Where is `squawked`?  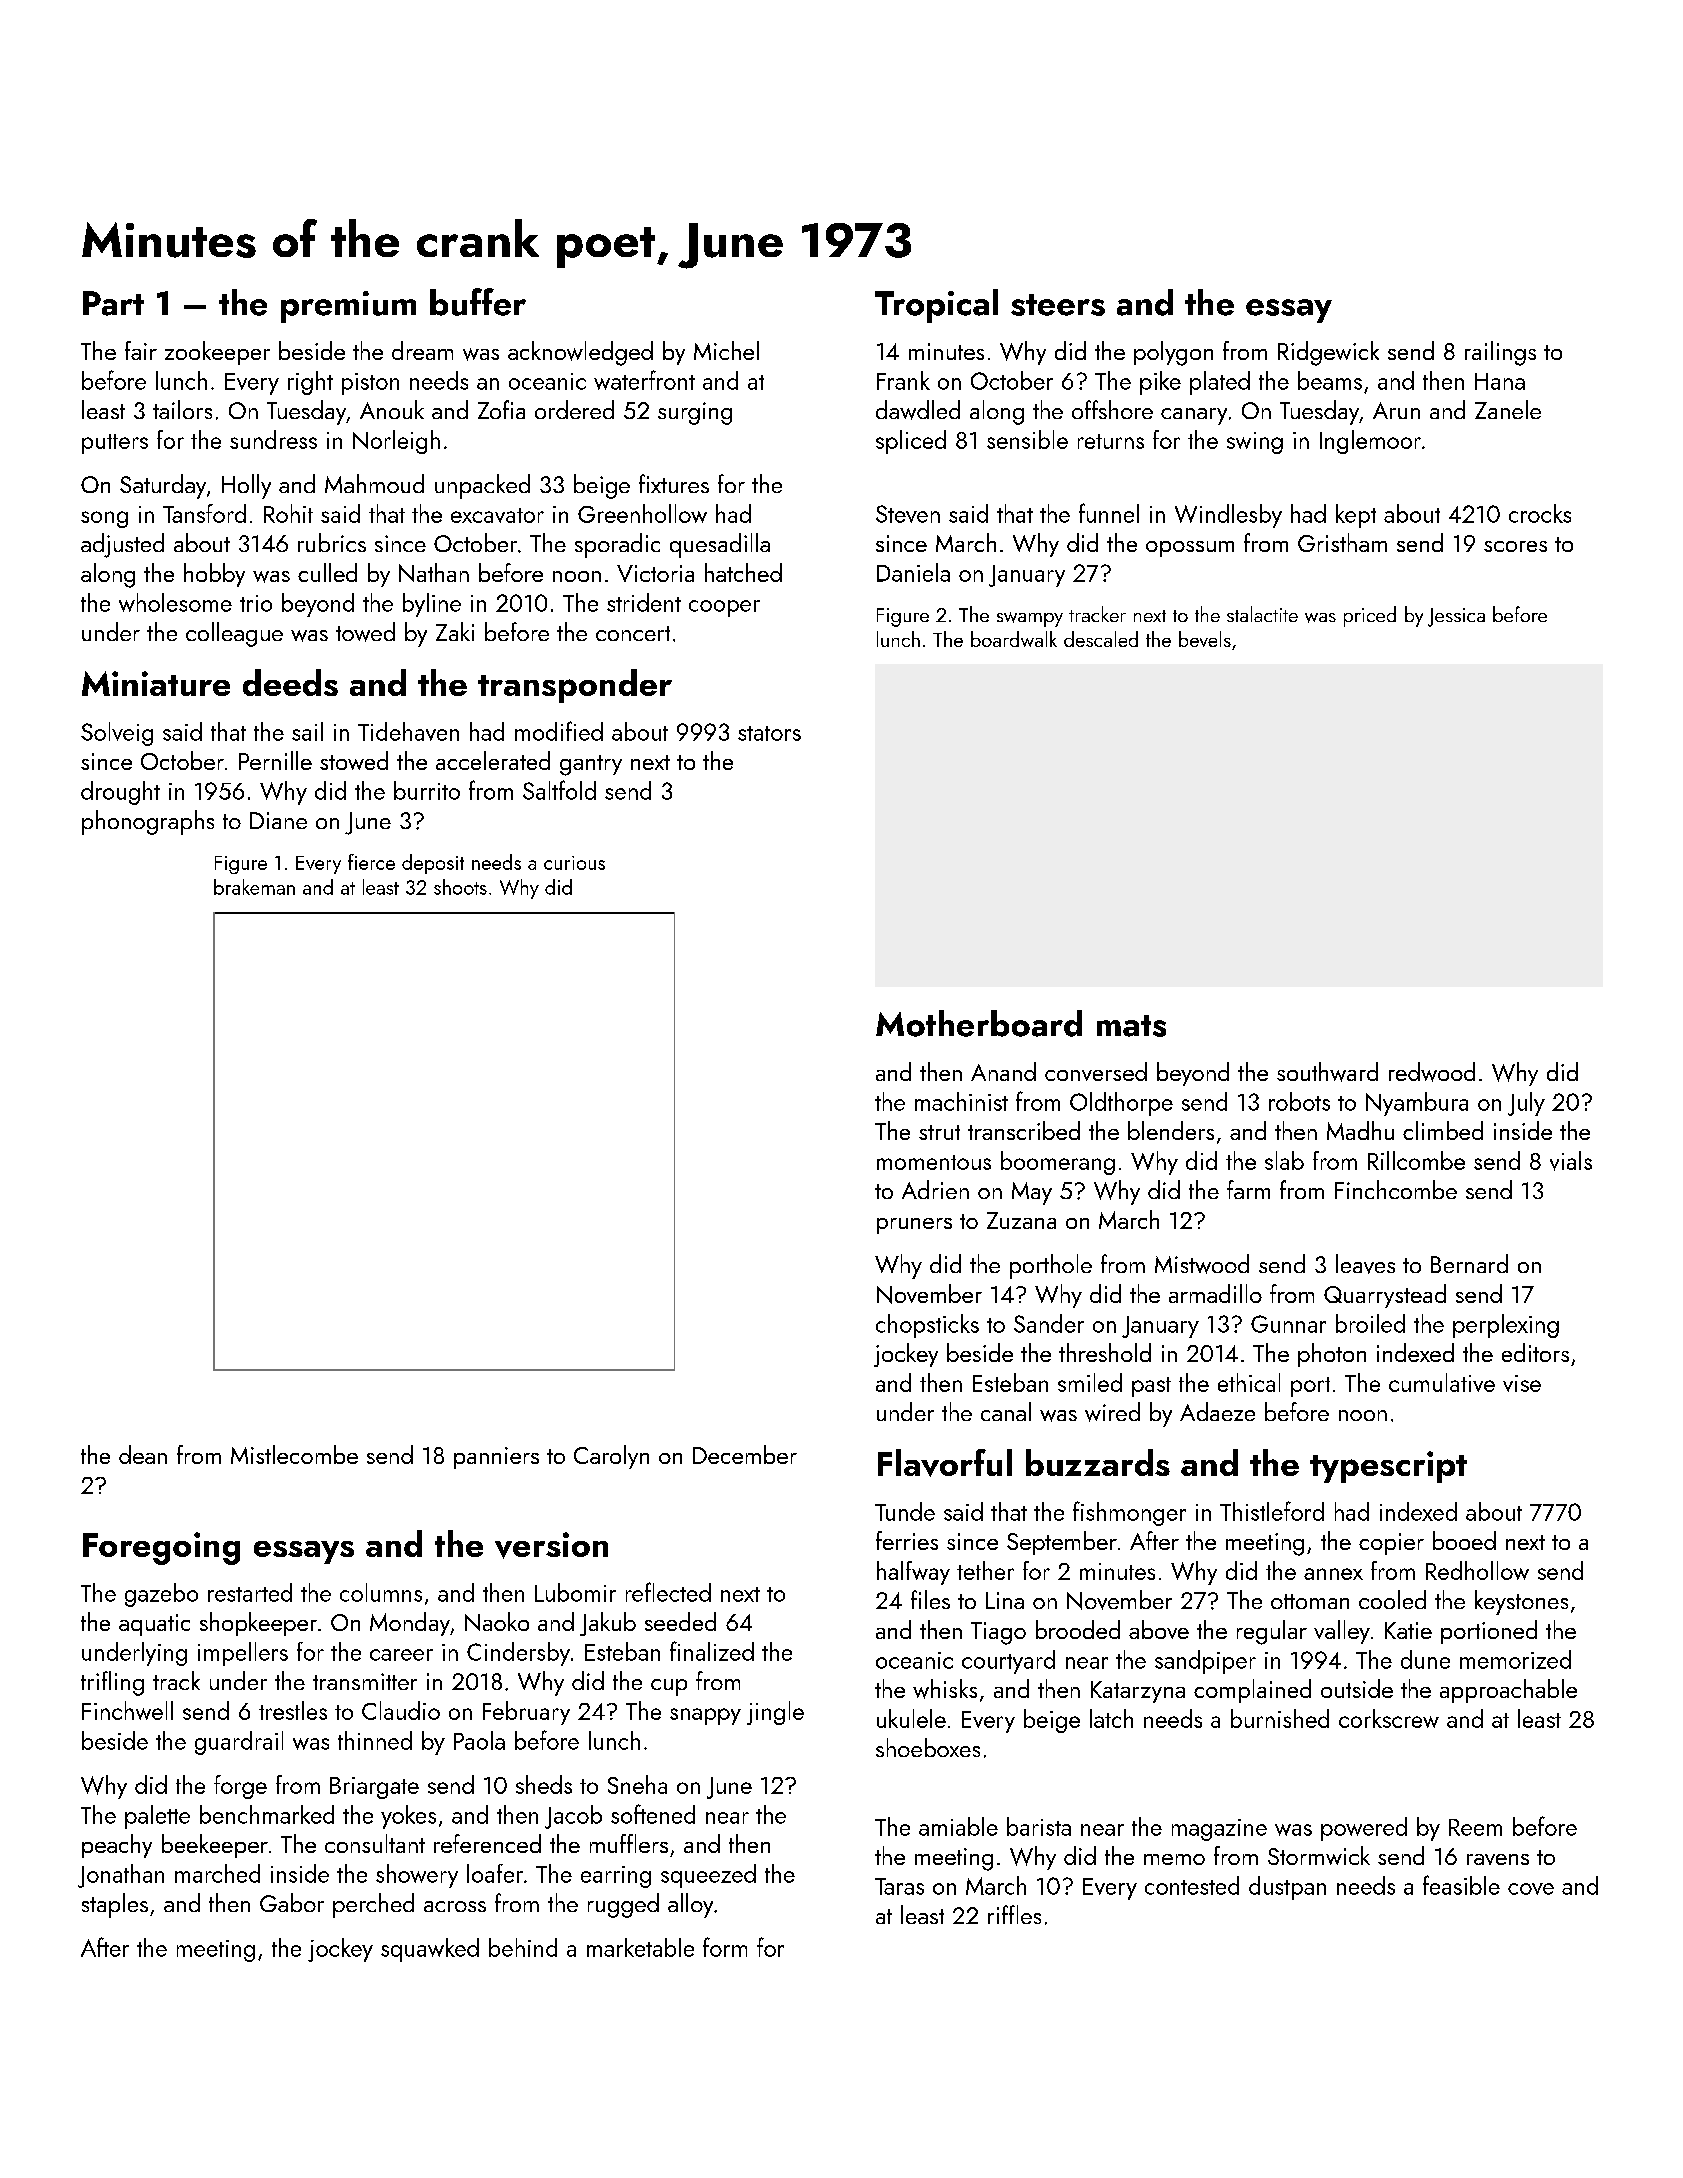
squawked is located at coordinates (430, 1950).
